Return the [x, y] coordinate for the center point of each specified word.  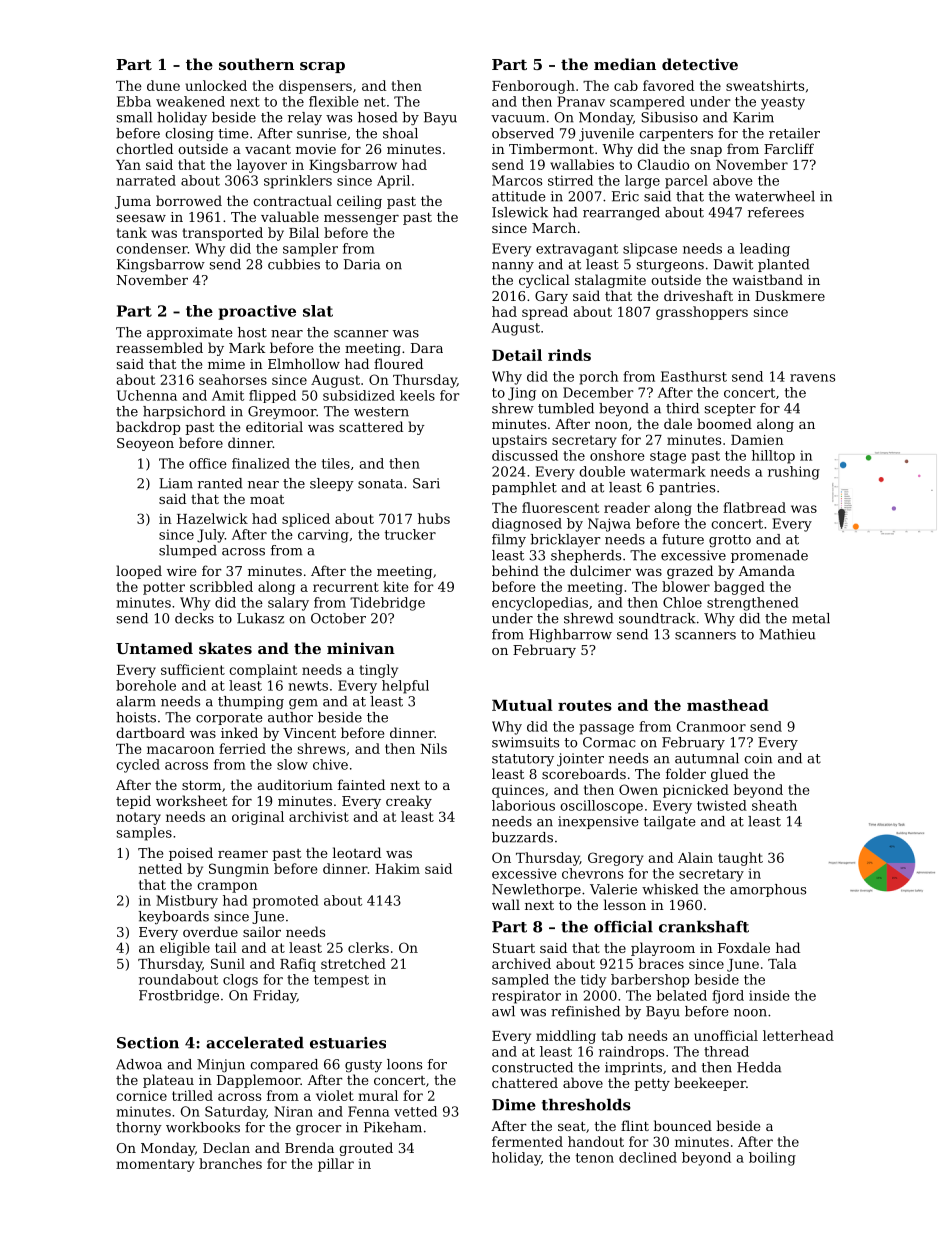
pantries [687, 488]
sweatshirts [765, 85]
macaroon [181, 750]
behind [515, 570]
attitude [519, 196]
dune [163, 85]
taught [740, 859]
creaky [409, 802]
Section [148, 1043]
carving [323, 536]
